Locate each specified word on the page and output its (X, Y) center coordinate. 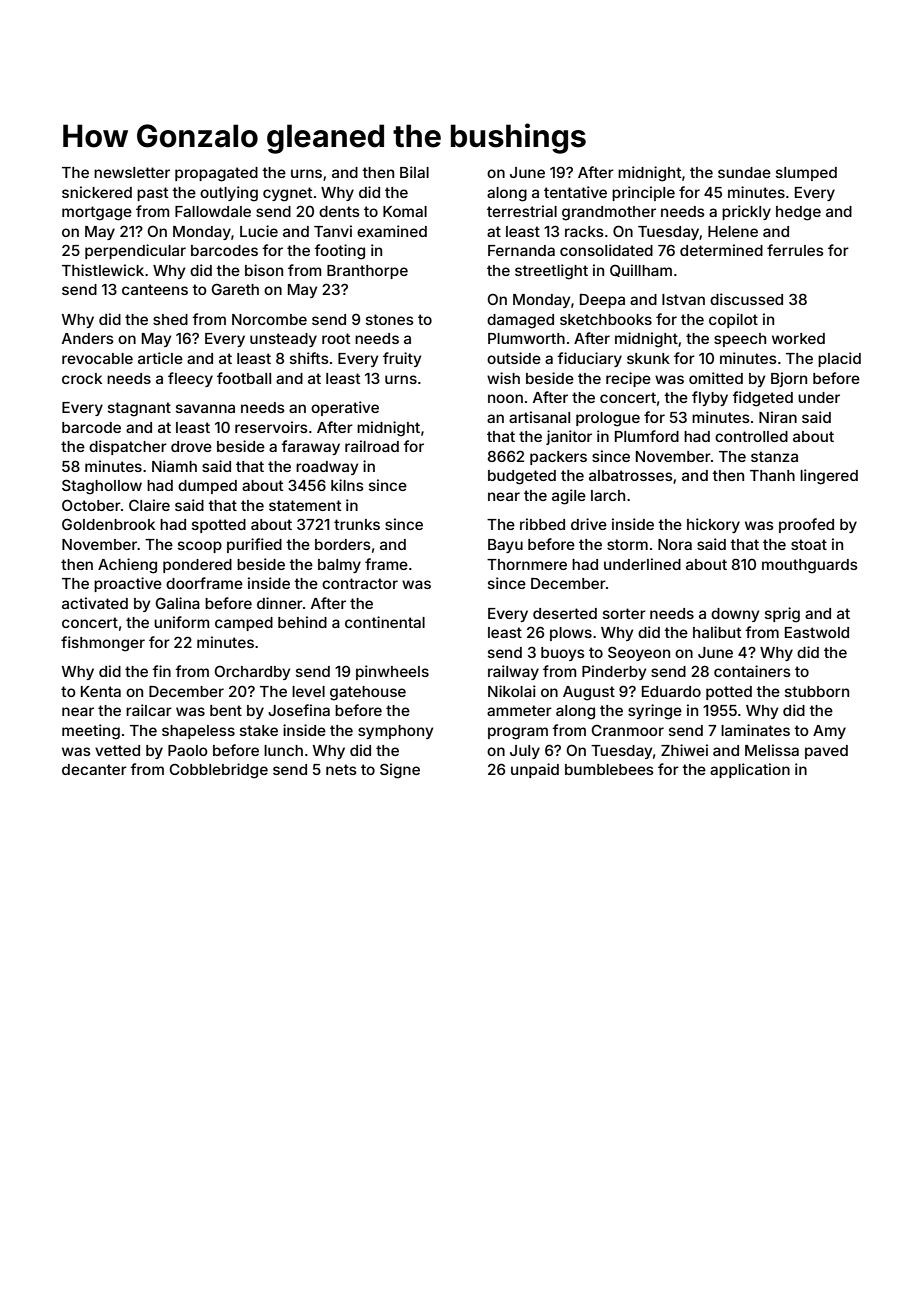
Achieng (127, 566)
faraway (310, 447)
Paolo (188, 750)
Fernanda (521, 250)
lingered (829, 477)
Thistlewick (103, 270)
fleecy (190, 379)
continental (385, 622)
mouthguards (810, 566)
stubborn (817, 691)
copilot (733, 320)
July (525, 752)
